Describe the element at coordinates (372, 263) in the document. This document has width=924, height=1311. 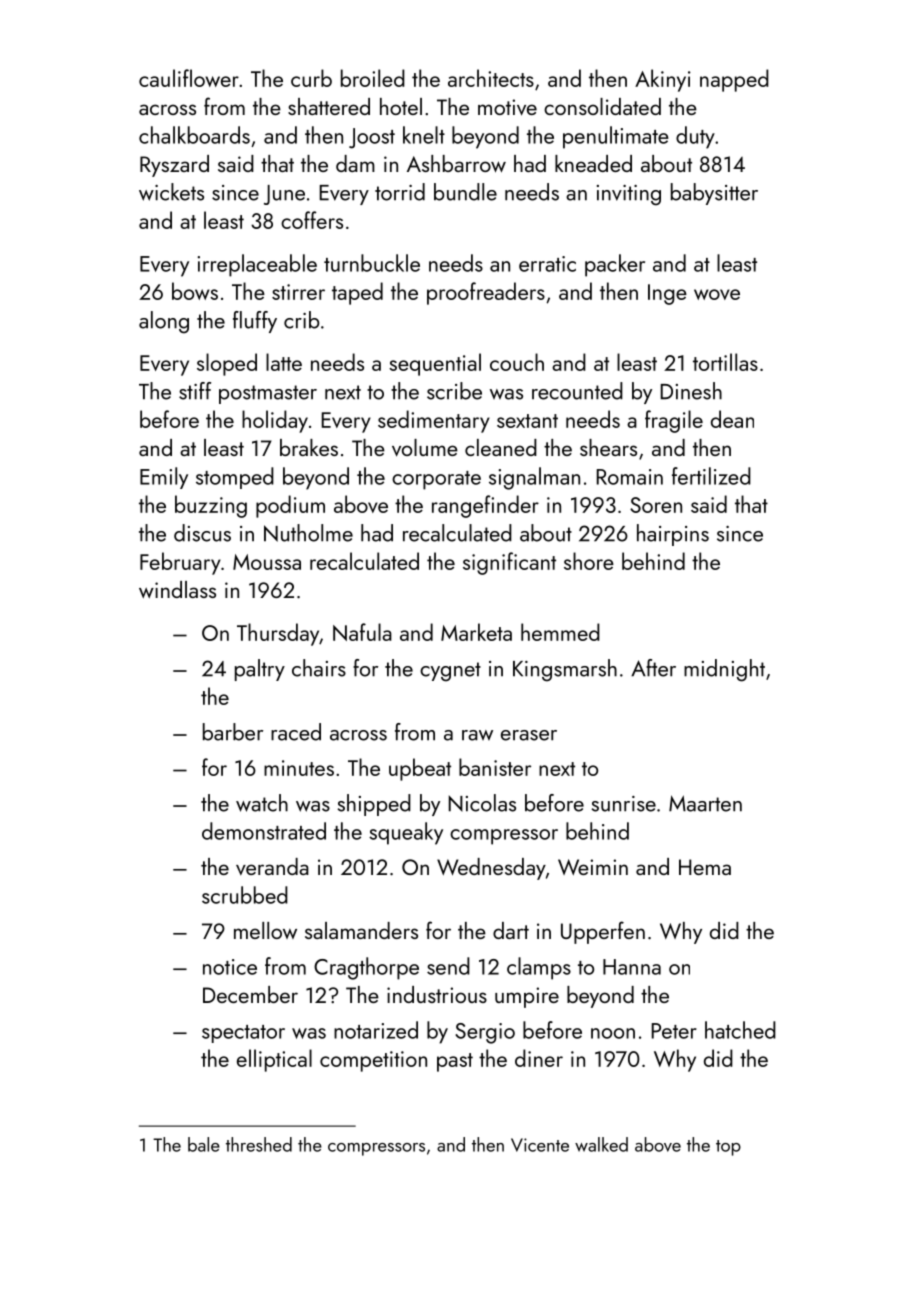
I see `turnbuckle` at that location.
